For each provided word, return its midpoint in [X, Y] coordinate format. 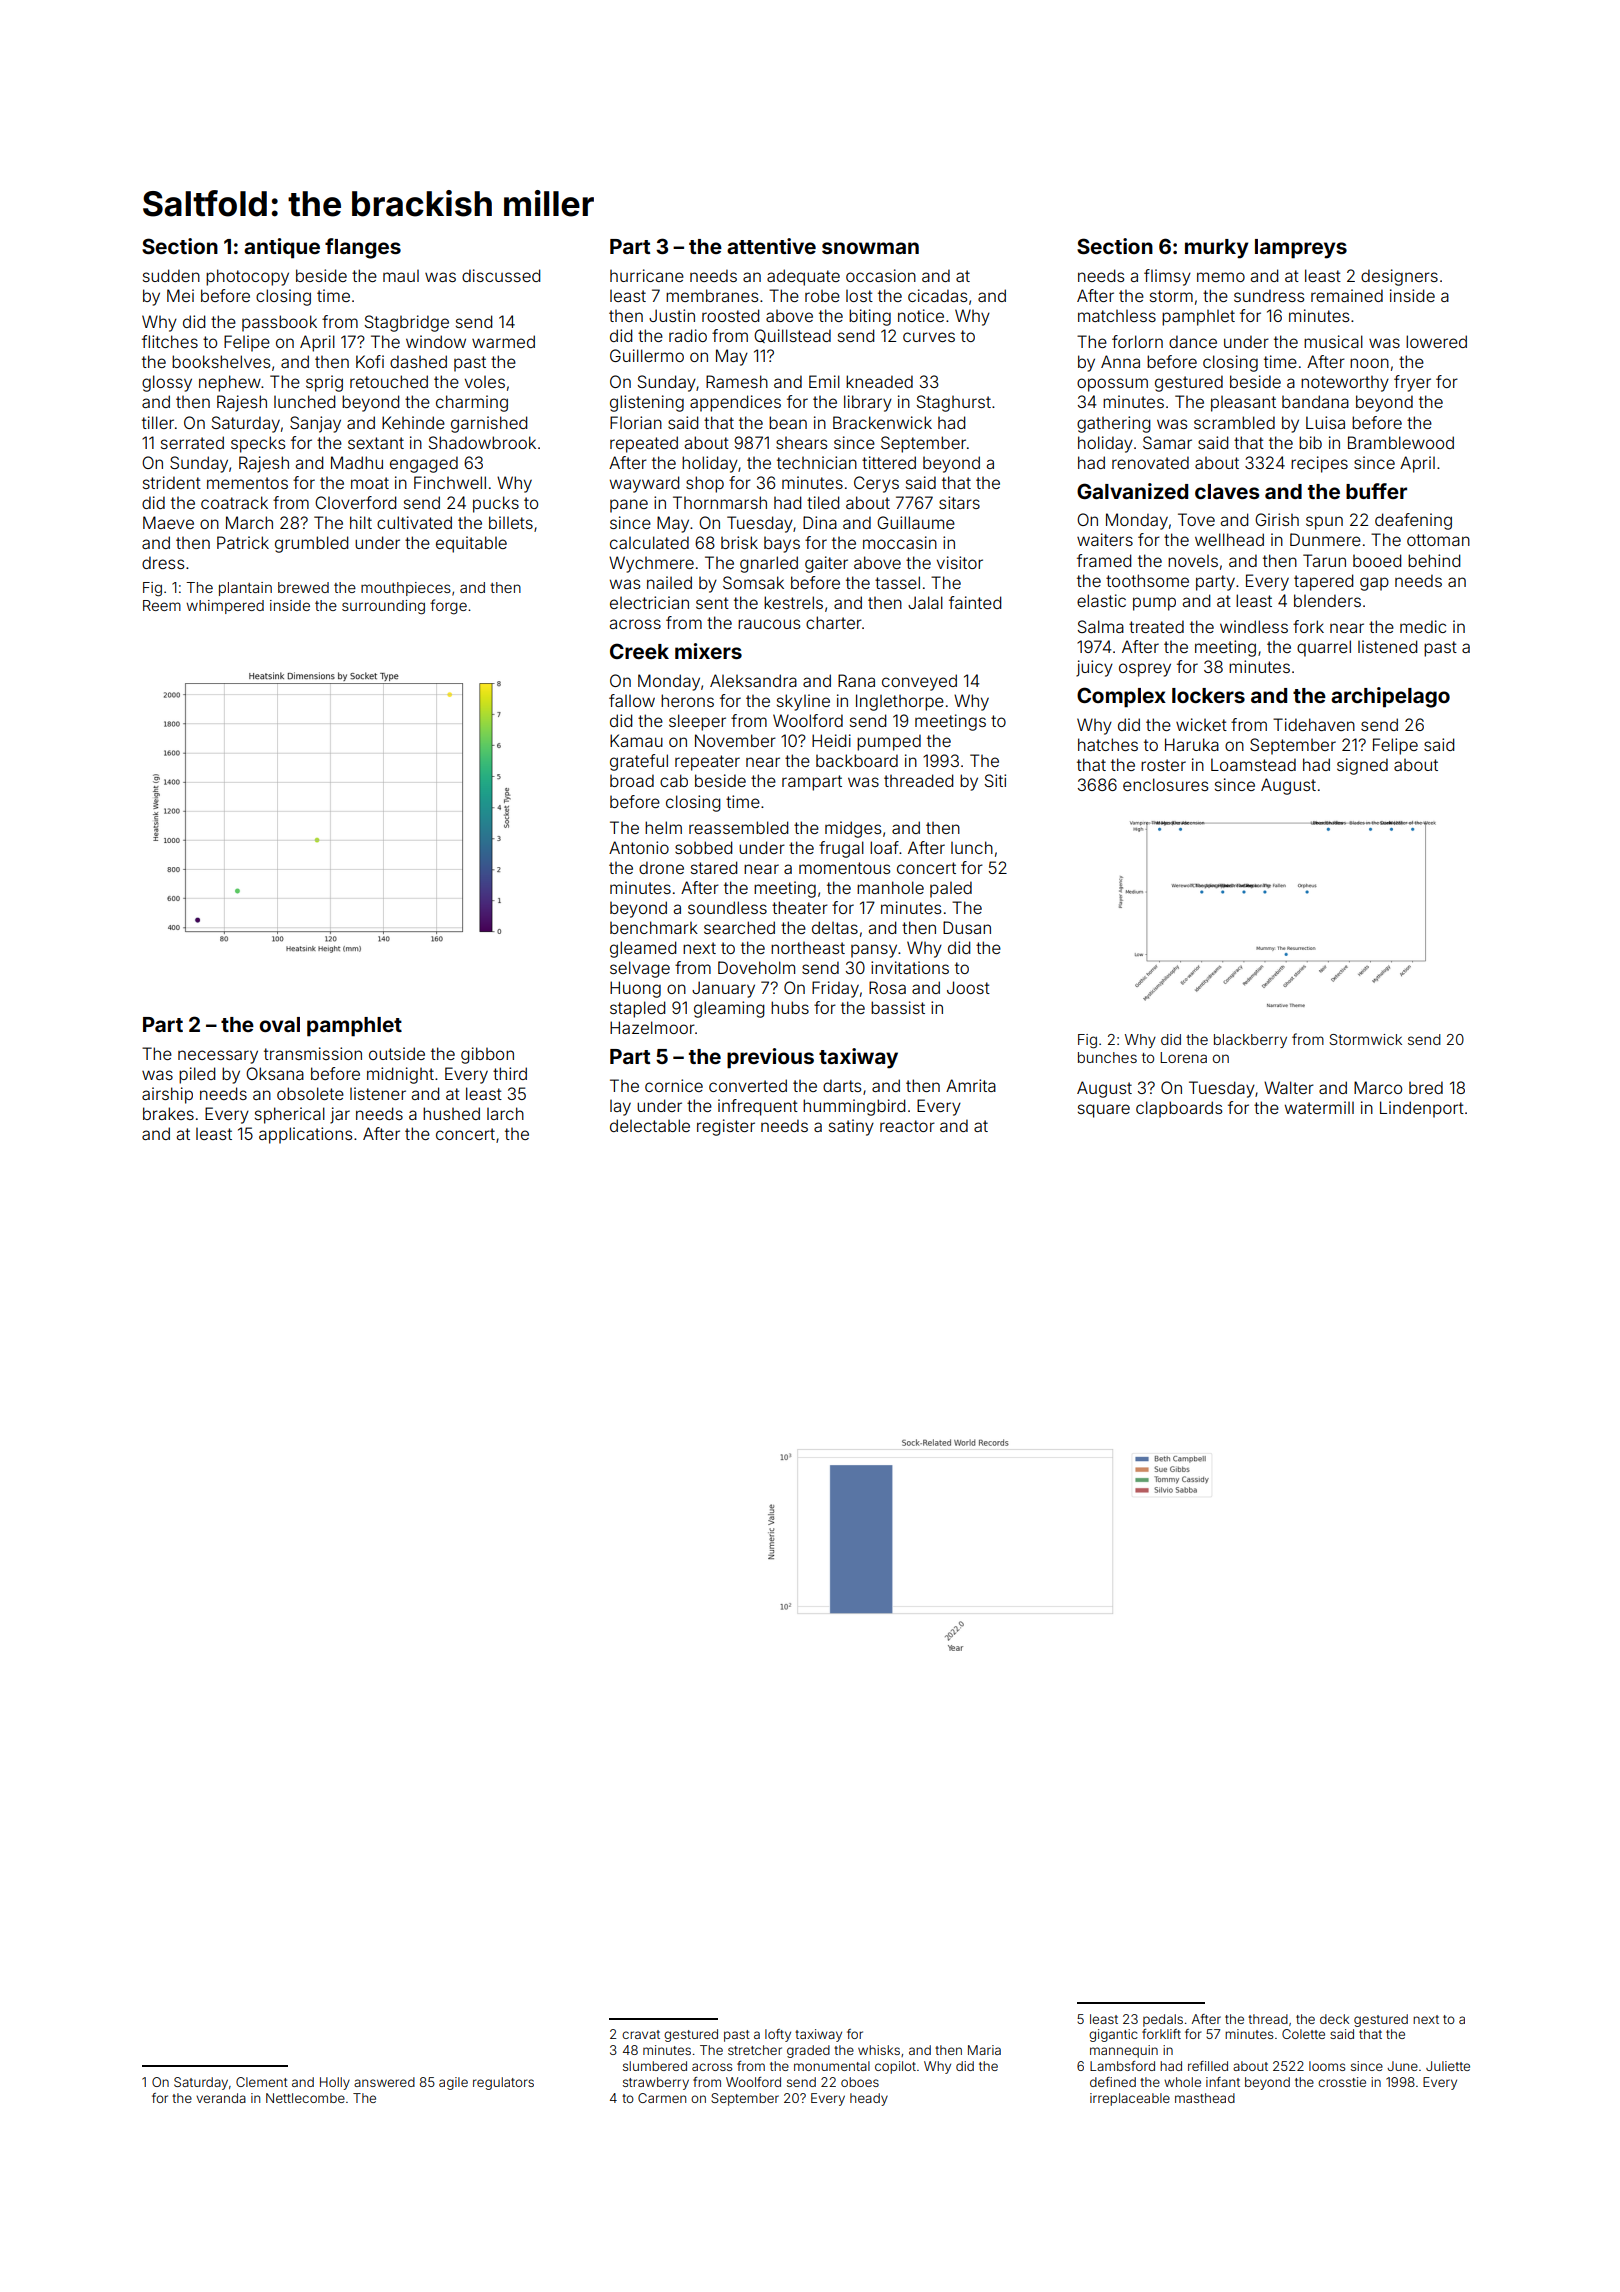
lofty [778, 2035]
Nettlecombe [305, 2098]
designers [1399, 277]
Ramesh [737, 381]
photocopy [247, 277]
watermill [1319, 1107]
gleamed [643, 949]
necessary [218, 1057]
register [726, 1127]
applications [305, 1135]
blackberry [1250, 1041]
